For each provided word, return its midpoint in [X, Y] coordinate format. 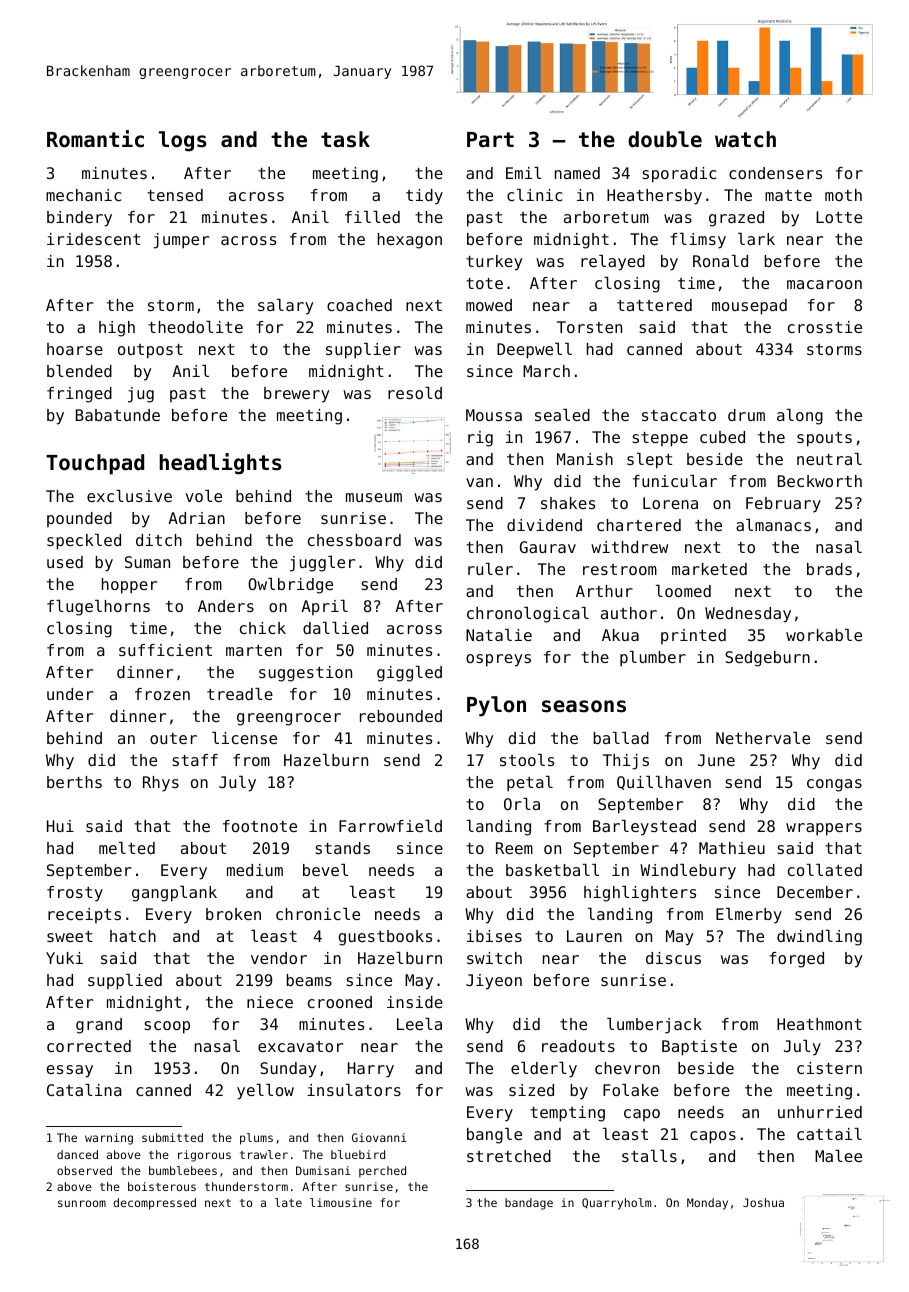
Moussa [494, 415]
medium [255, 870]
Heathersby [654, 197]
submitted [172, 1137]
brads [829, 569]
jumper [181, 241]
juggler [322, 564]
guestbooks [385, 938]
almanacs [773, 525]
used [65, 562]
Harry [371, 1070]
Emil [524, 173]
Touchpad [95, 464]
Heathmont [819, 1024]
